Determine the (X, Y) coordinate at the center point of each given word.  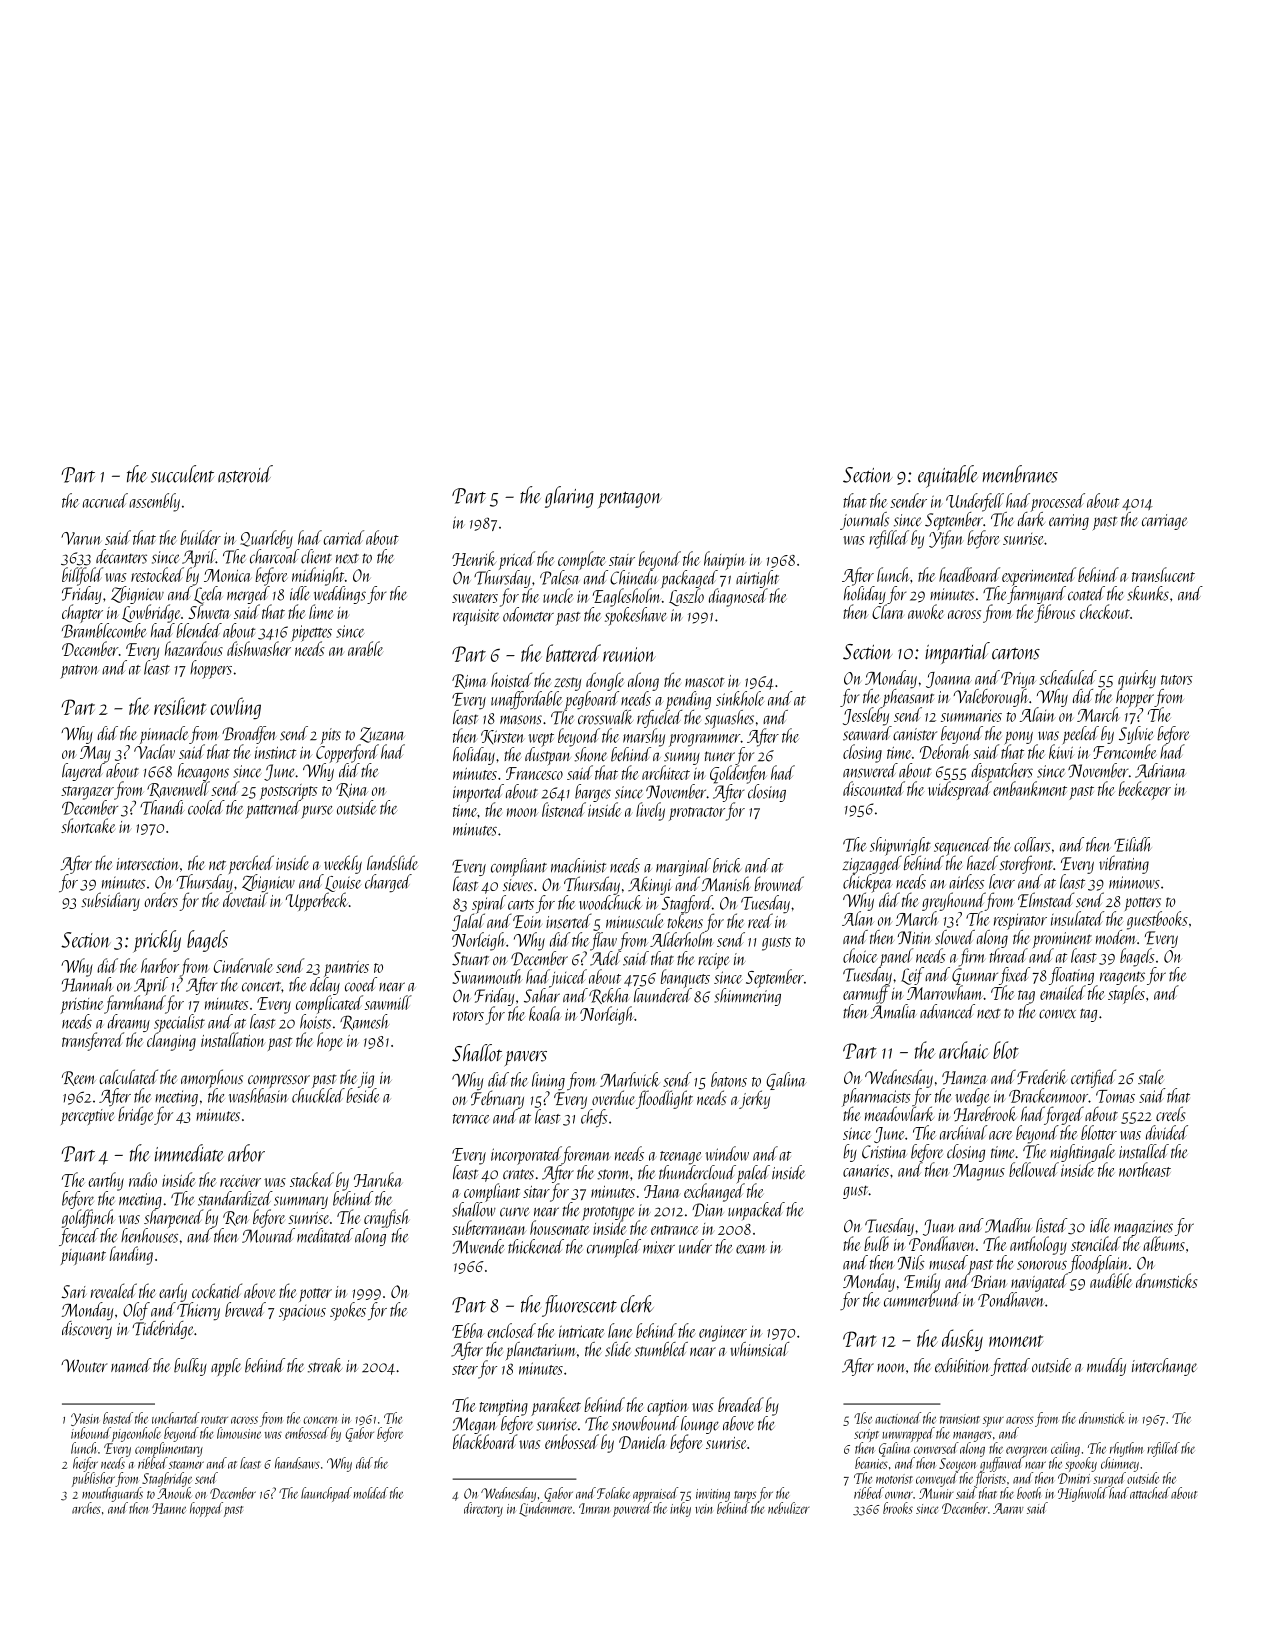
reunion (629, 654)
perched (251, 864)
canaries (866, 1171)
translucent (1163, 574)
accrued (105, 500)
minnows (1134, 882)
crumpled (614, 1248)
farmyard (1036, 595)
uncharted (175, 1418)
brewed (245, 1309)
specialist (179, 1023)
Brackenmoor (1048, 1095)
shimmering (747, 997)
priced (517, 560)
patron (79, 672)
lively (650, 811)
